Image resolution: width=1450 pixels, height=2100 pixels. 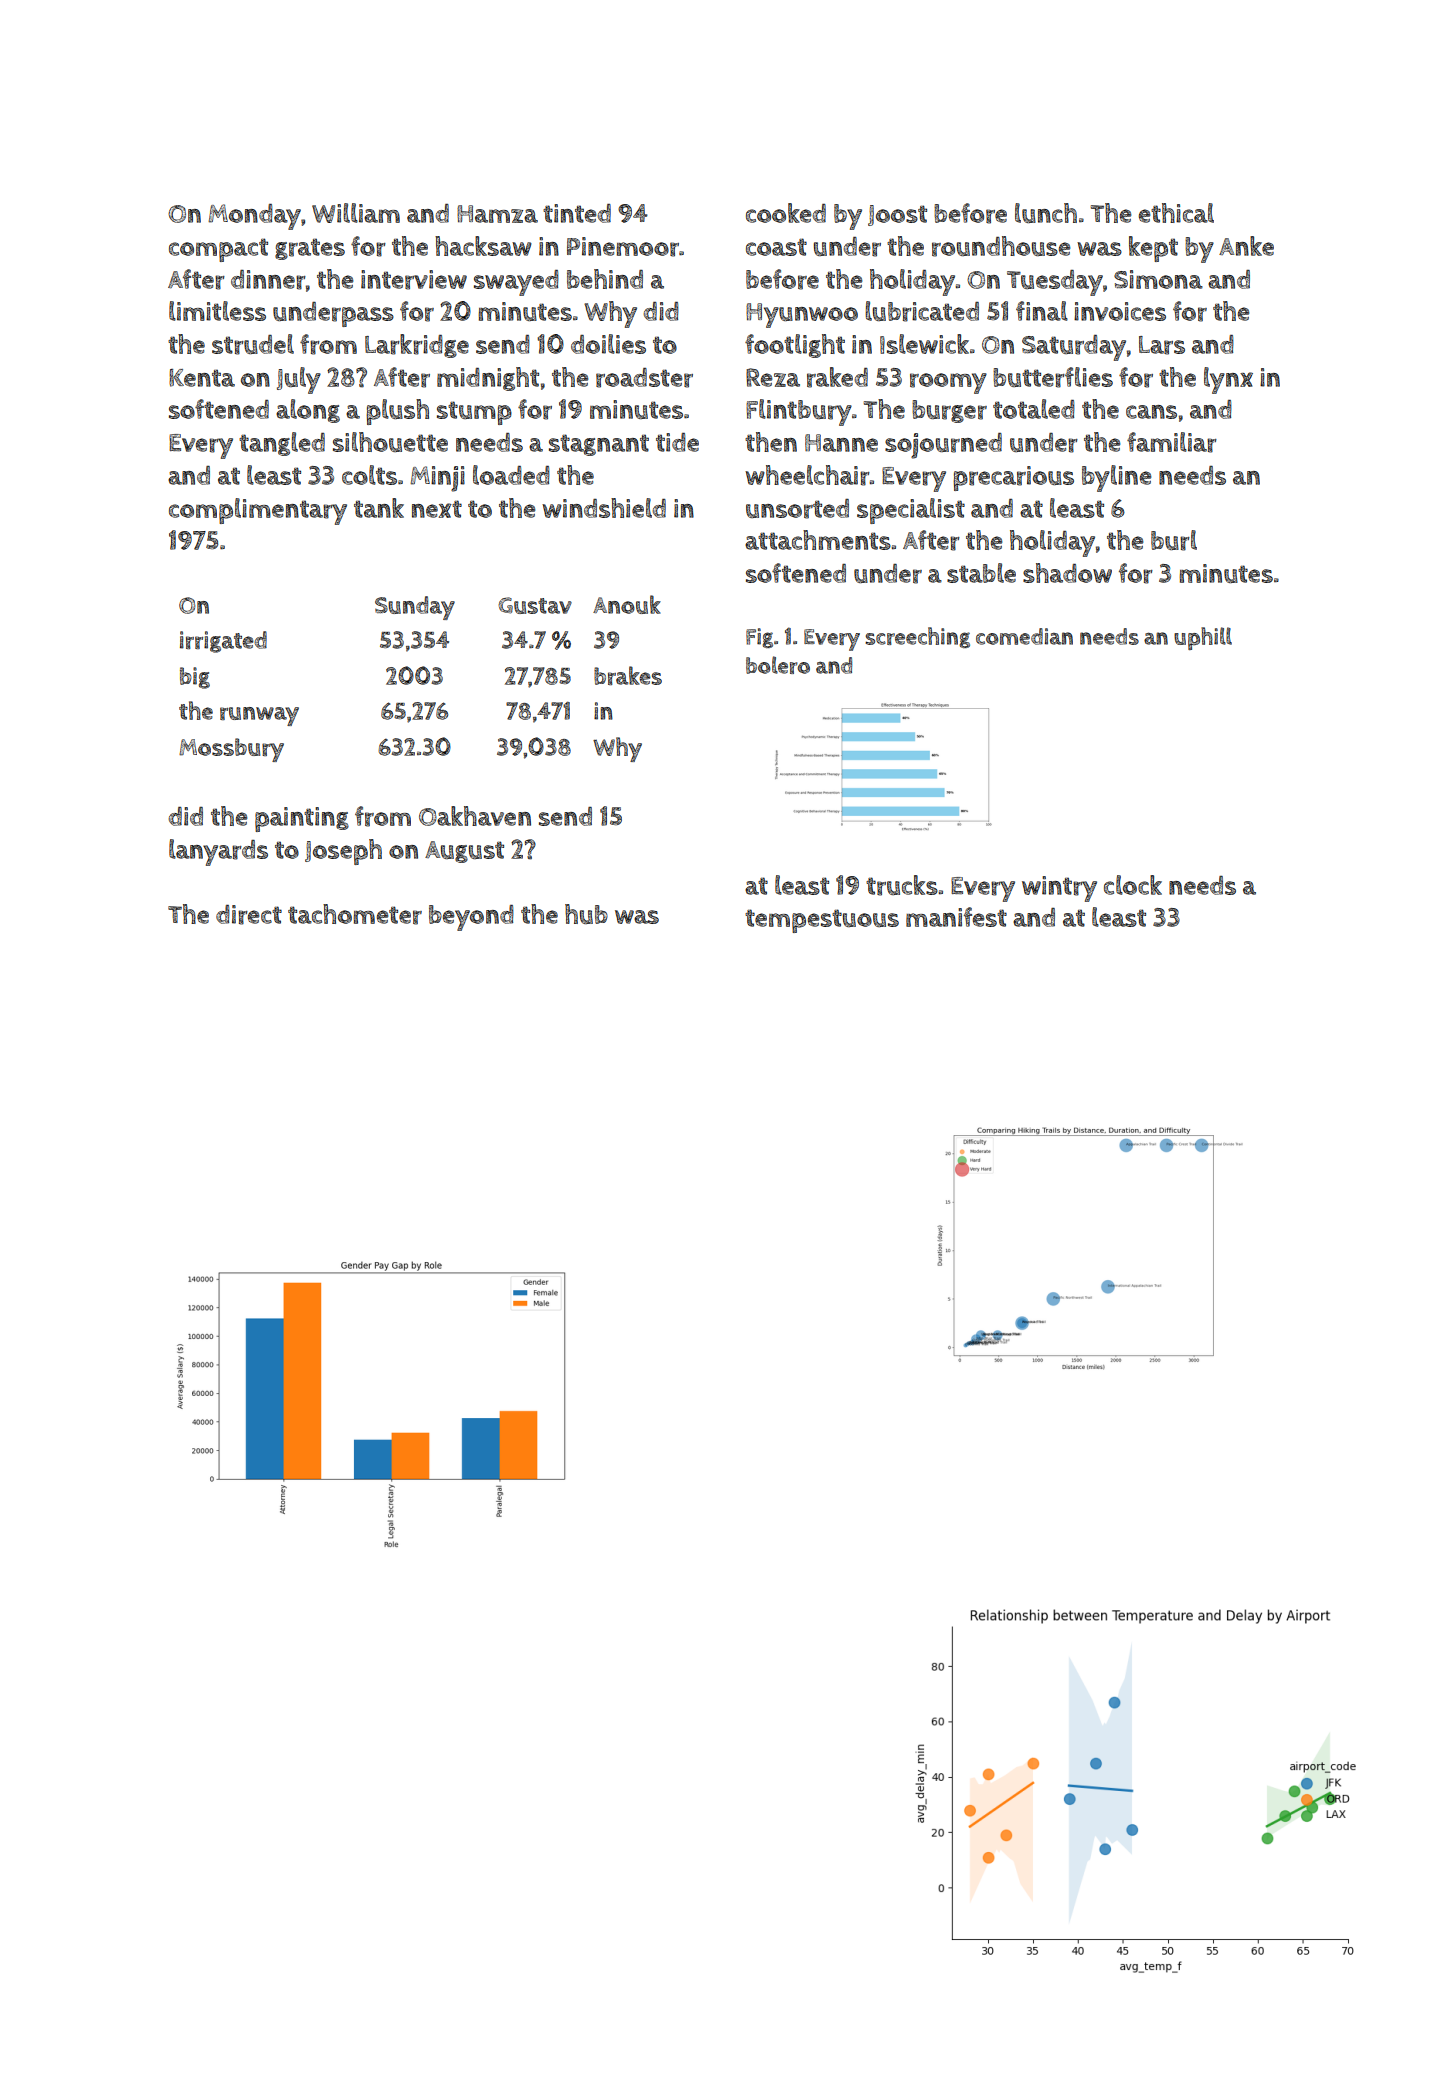 What do you see at coordinates (356, 213) in the document?
I see `William` at bounding box center [356, 213].
